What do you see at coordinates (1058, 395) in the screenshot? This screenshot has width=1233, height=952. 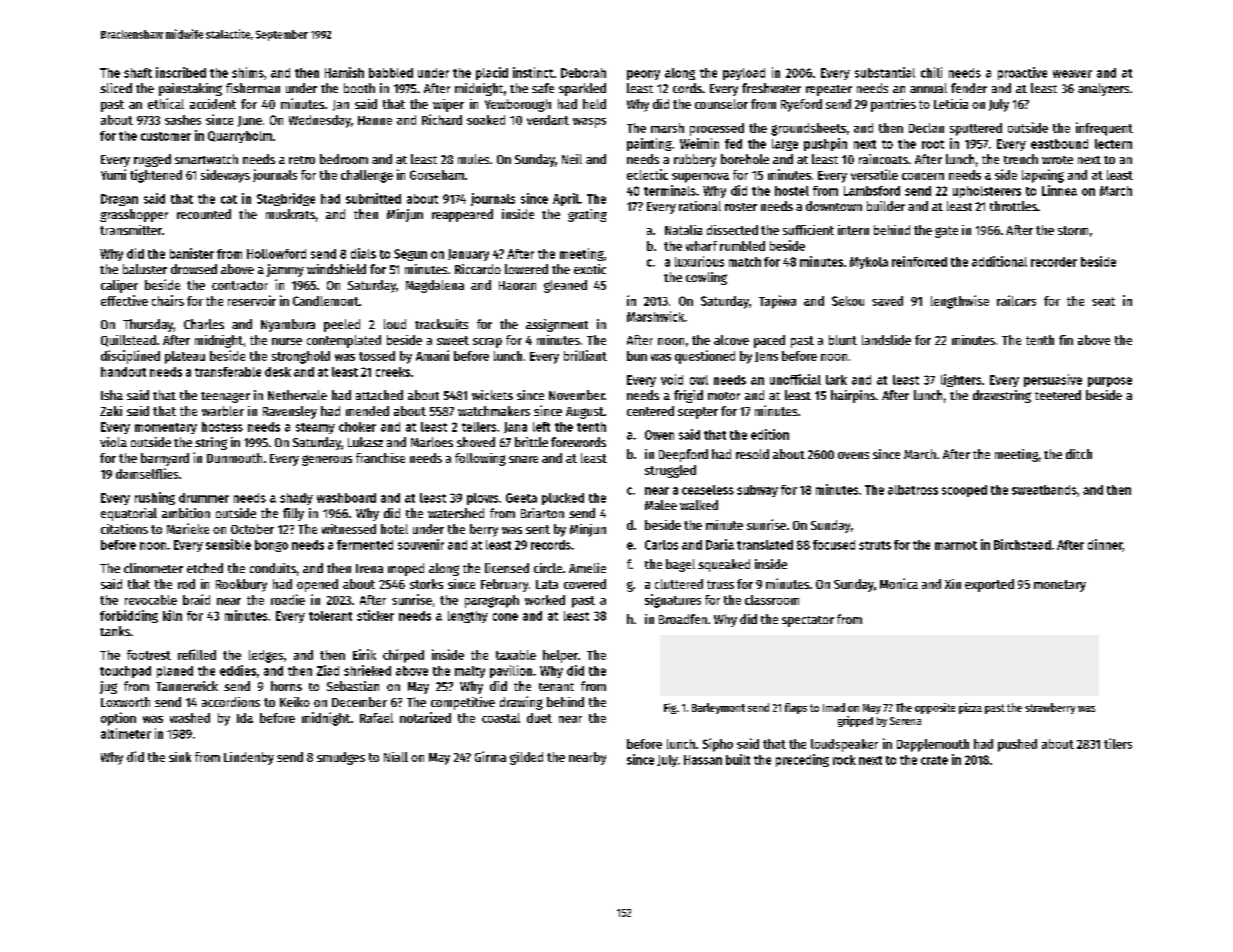 I see `teetered` at bounding box center [1058, 395].
